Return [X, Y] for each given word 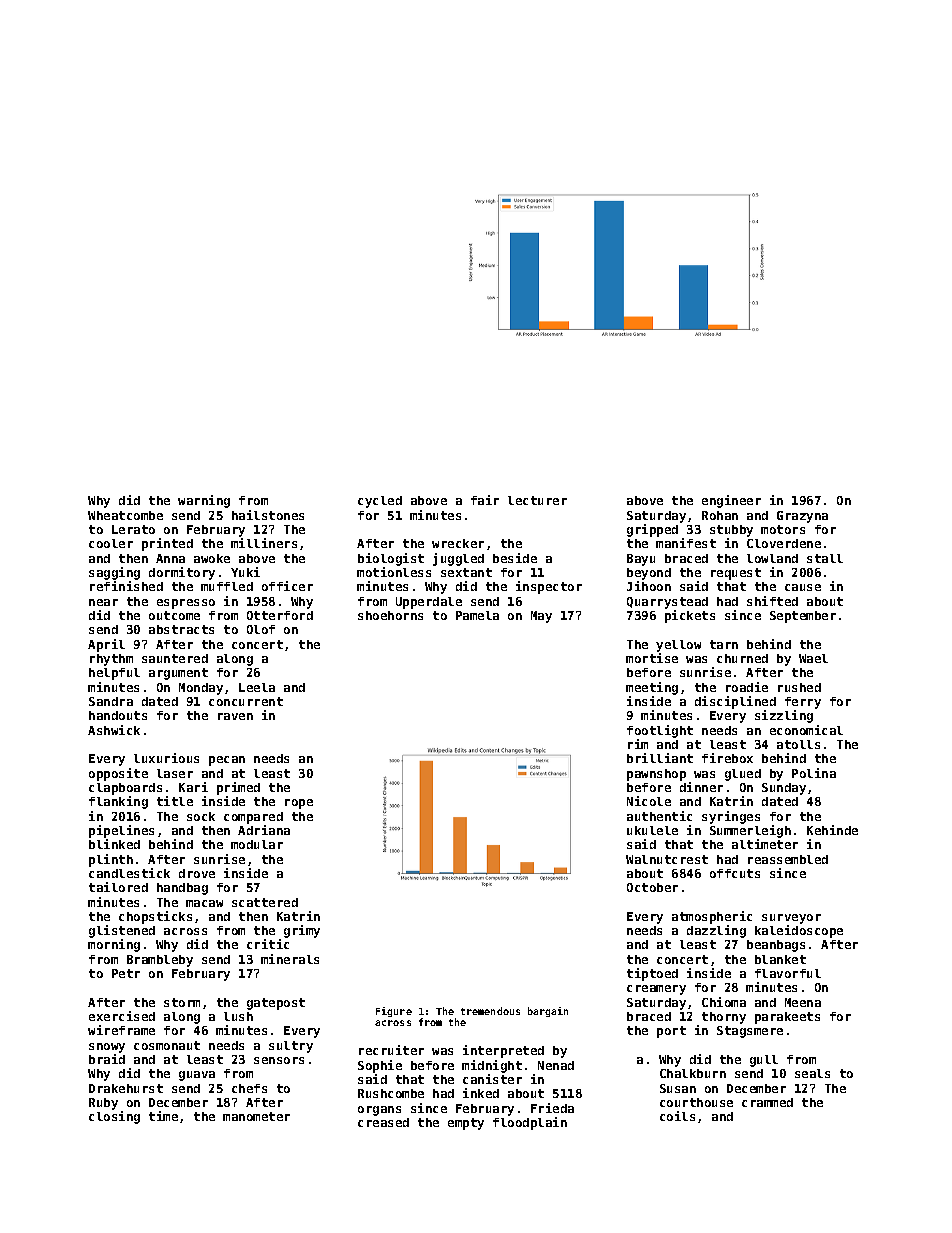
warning [204, 501]
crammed [767, 1102]
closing [114, 1117]
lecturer [537, 500]
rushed [799, 687]
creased [383, 1122]
